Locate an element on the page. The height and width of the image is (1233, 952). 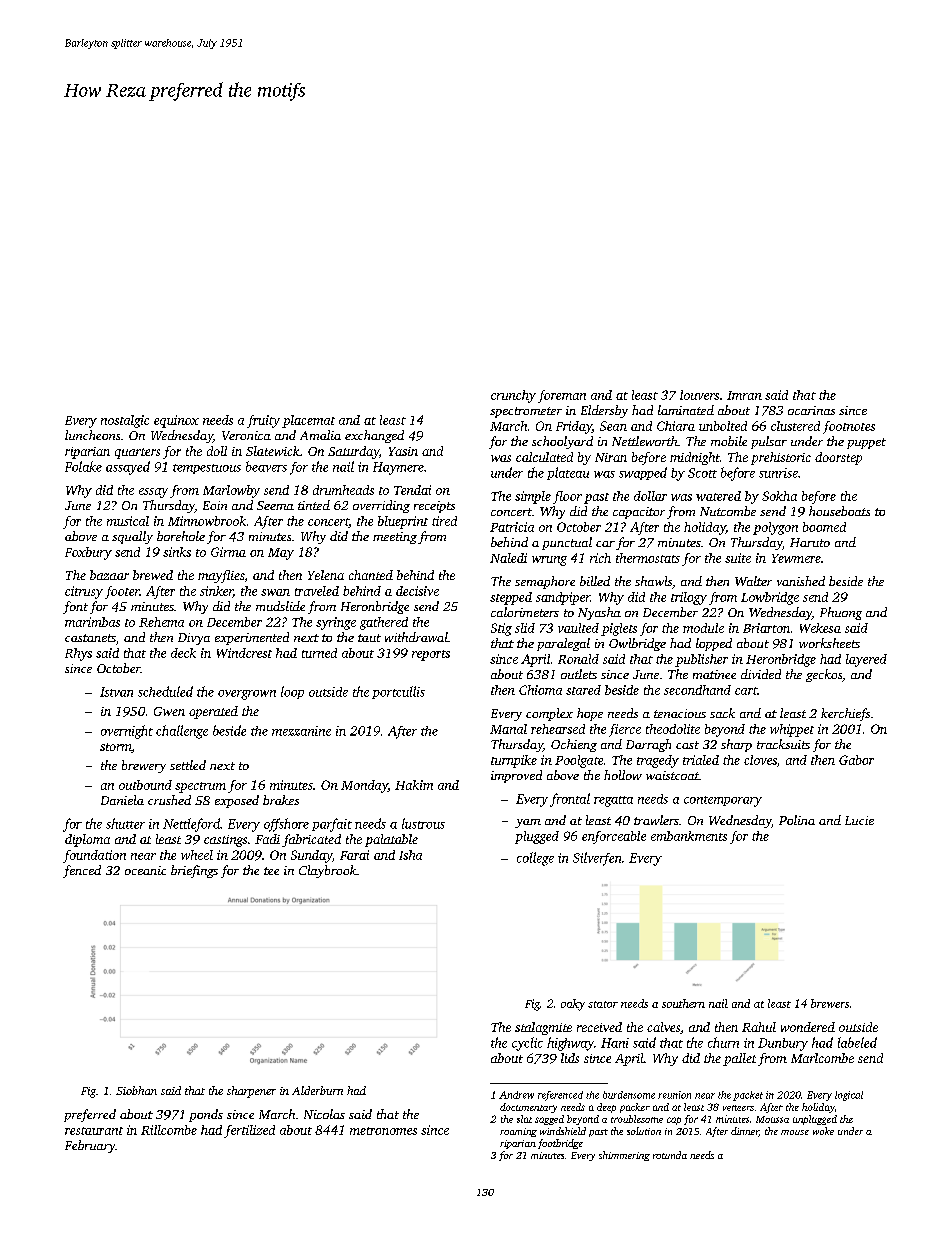
metronomes is located at coordinates (383, 1131).
